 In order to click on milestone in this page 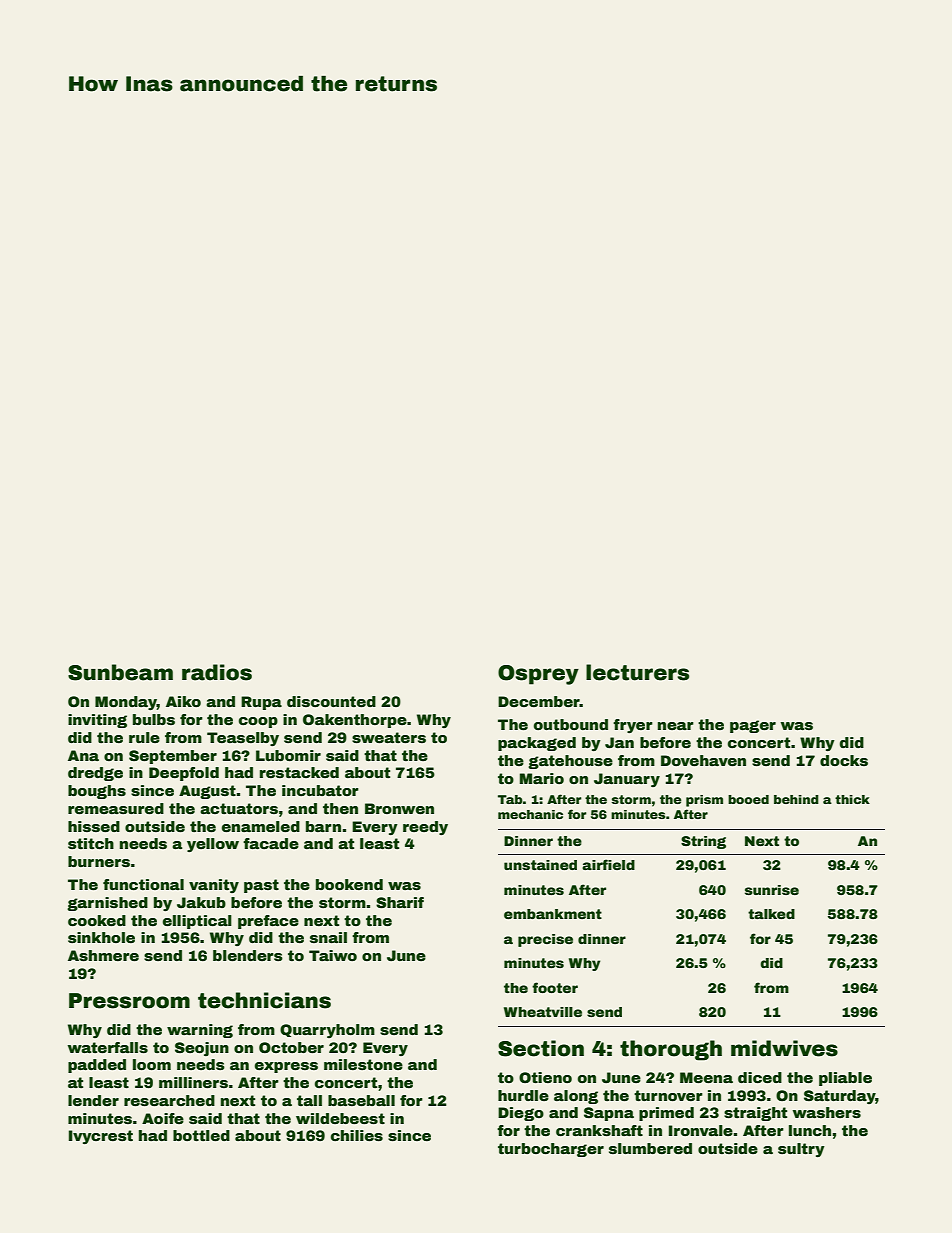, I will do `click(363, 1064)`.
